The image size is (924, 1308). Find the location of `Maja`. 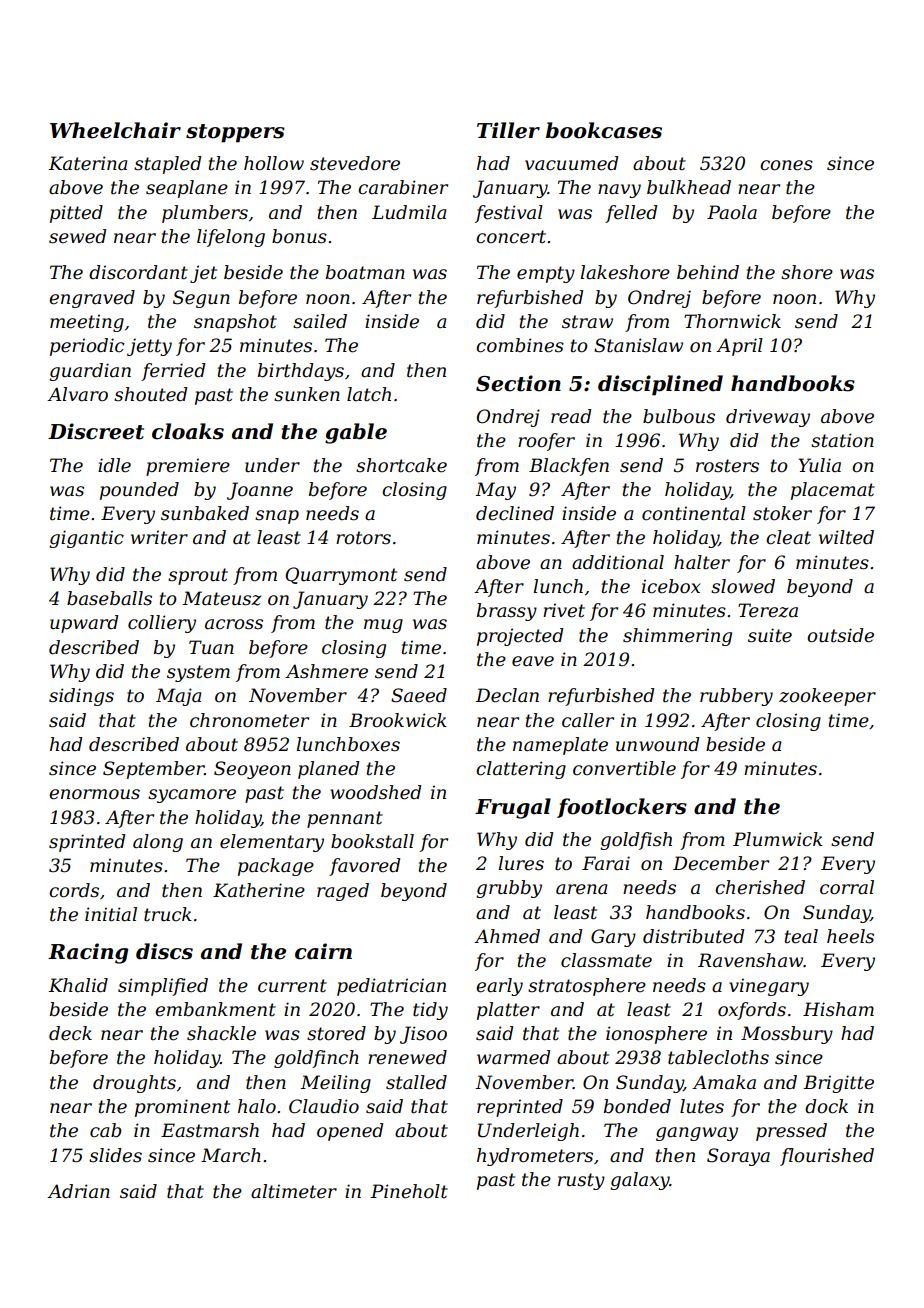

Maja is located at coordinates (178, 697).
